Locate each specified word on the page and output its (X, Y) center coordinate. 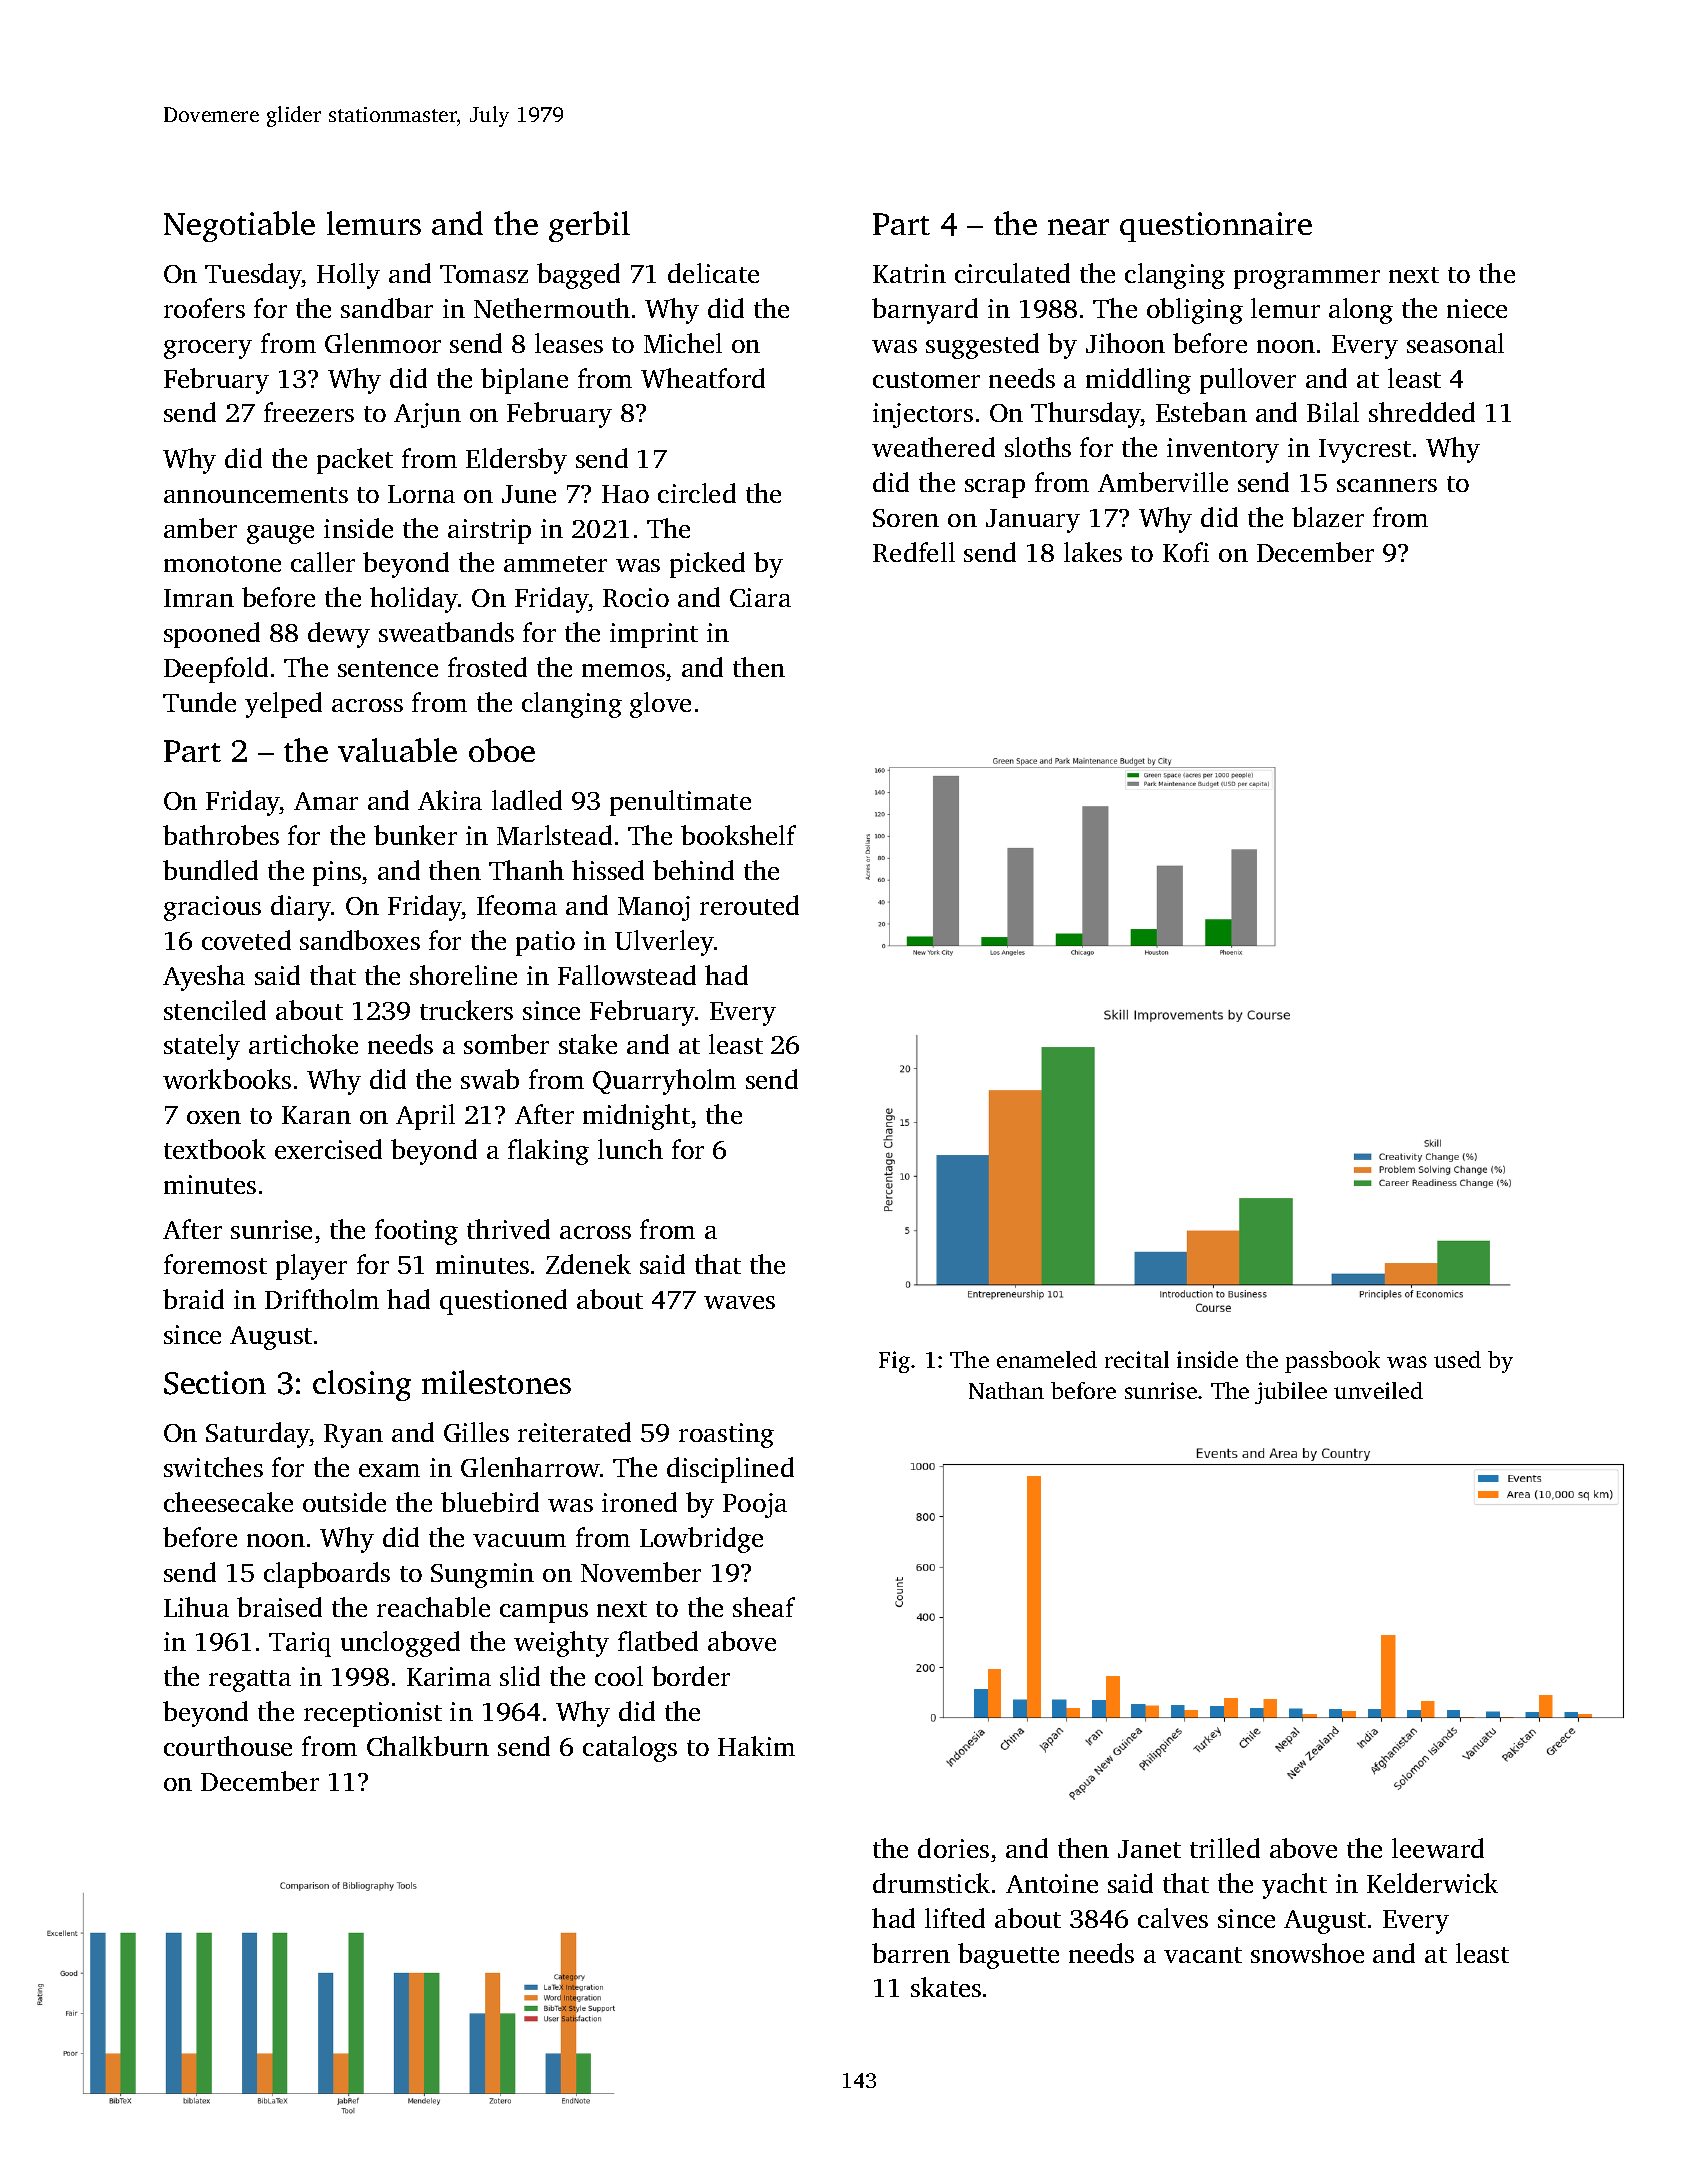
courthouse (228, 1746)
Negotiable (239, 226)
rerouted (749, 905)
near (1078, 227)
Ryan (353, 1436)
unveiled (1378, 1390)
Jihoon (1125, 343)
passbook (1332, 1362)
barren (911, 1953)
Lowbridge (701, 1540)
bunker (415, 835)
